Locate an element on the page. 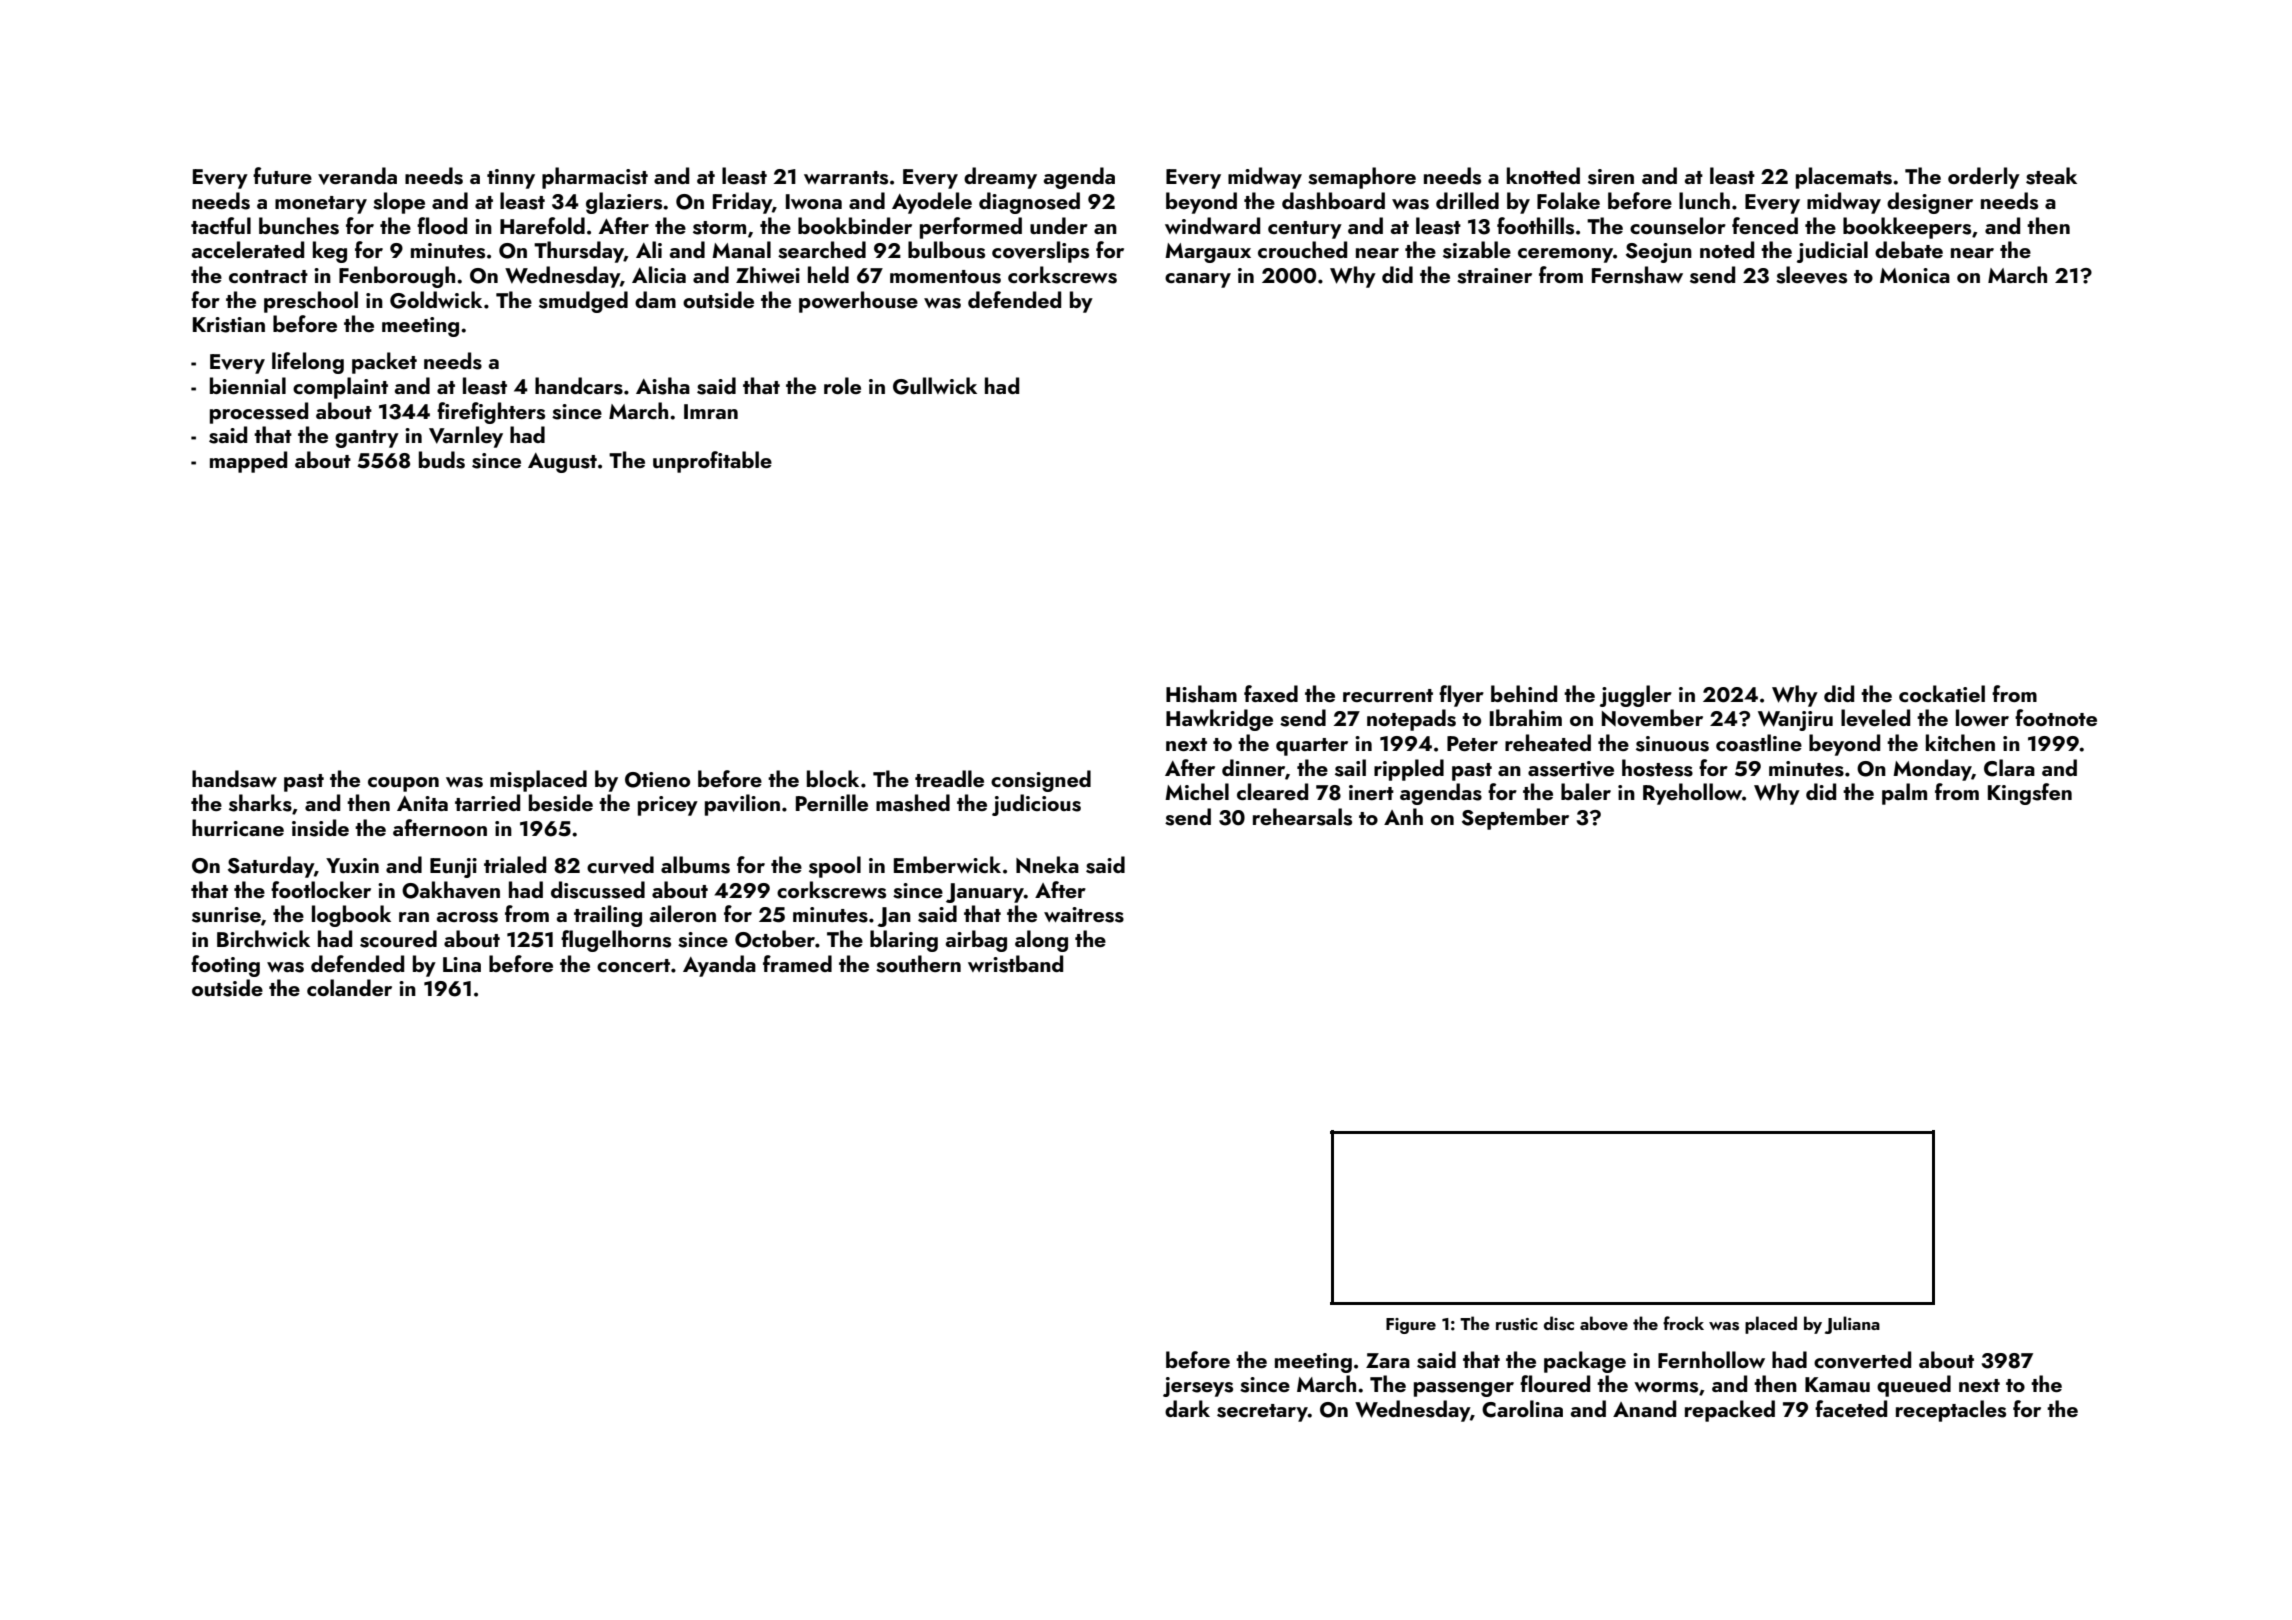  cockatiel is located at coordinates (1942, 693).
